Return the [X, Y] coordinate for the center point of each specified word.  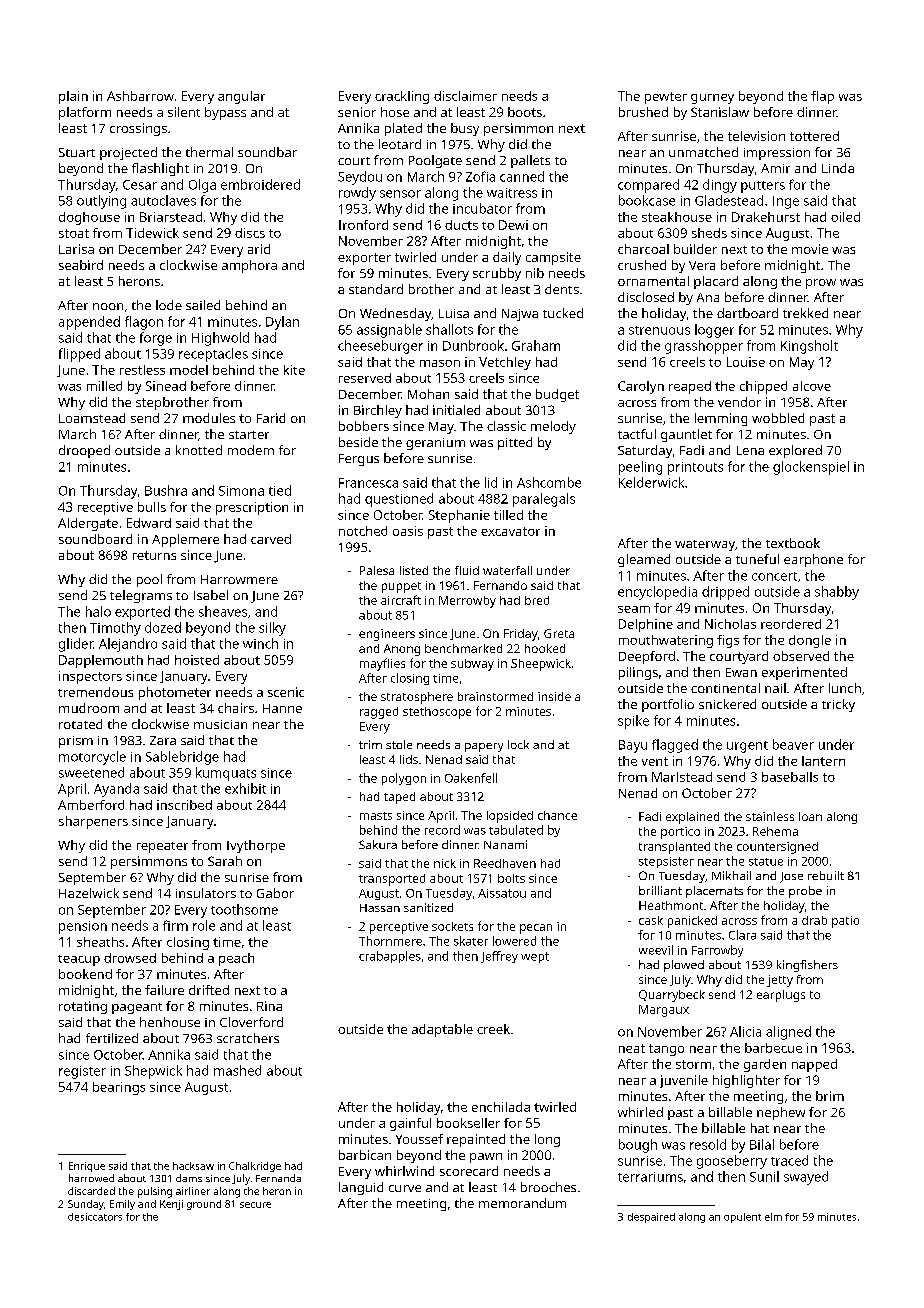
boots [525, 112]
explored [795, 451]
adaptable [442, 1030]
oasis [408, 531]
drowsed [130, 958]
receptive [105, 508]
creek [493, 1029]
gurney [712, 99]
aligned [788, 1033]
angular [241, 97]
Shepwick [153, 1072]
